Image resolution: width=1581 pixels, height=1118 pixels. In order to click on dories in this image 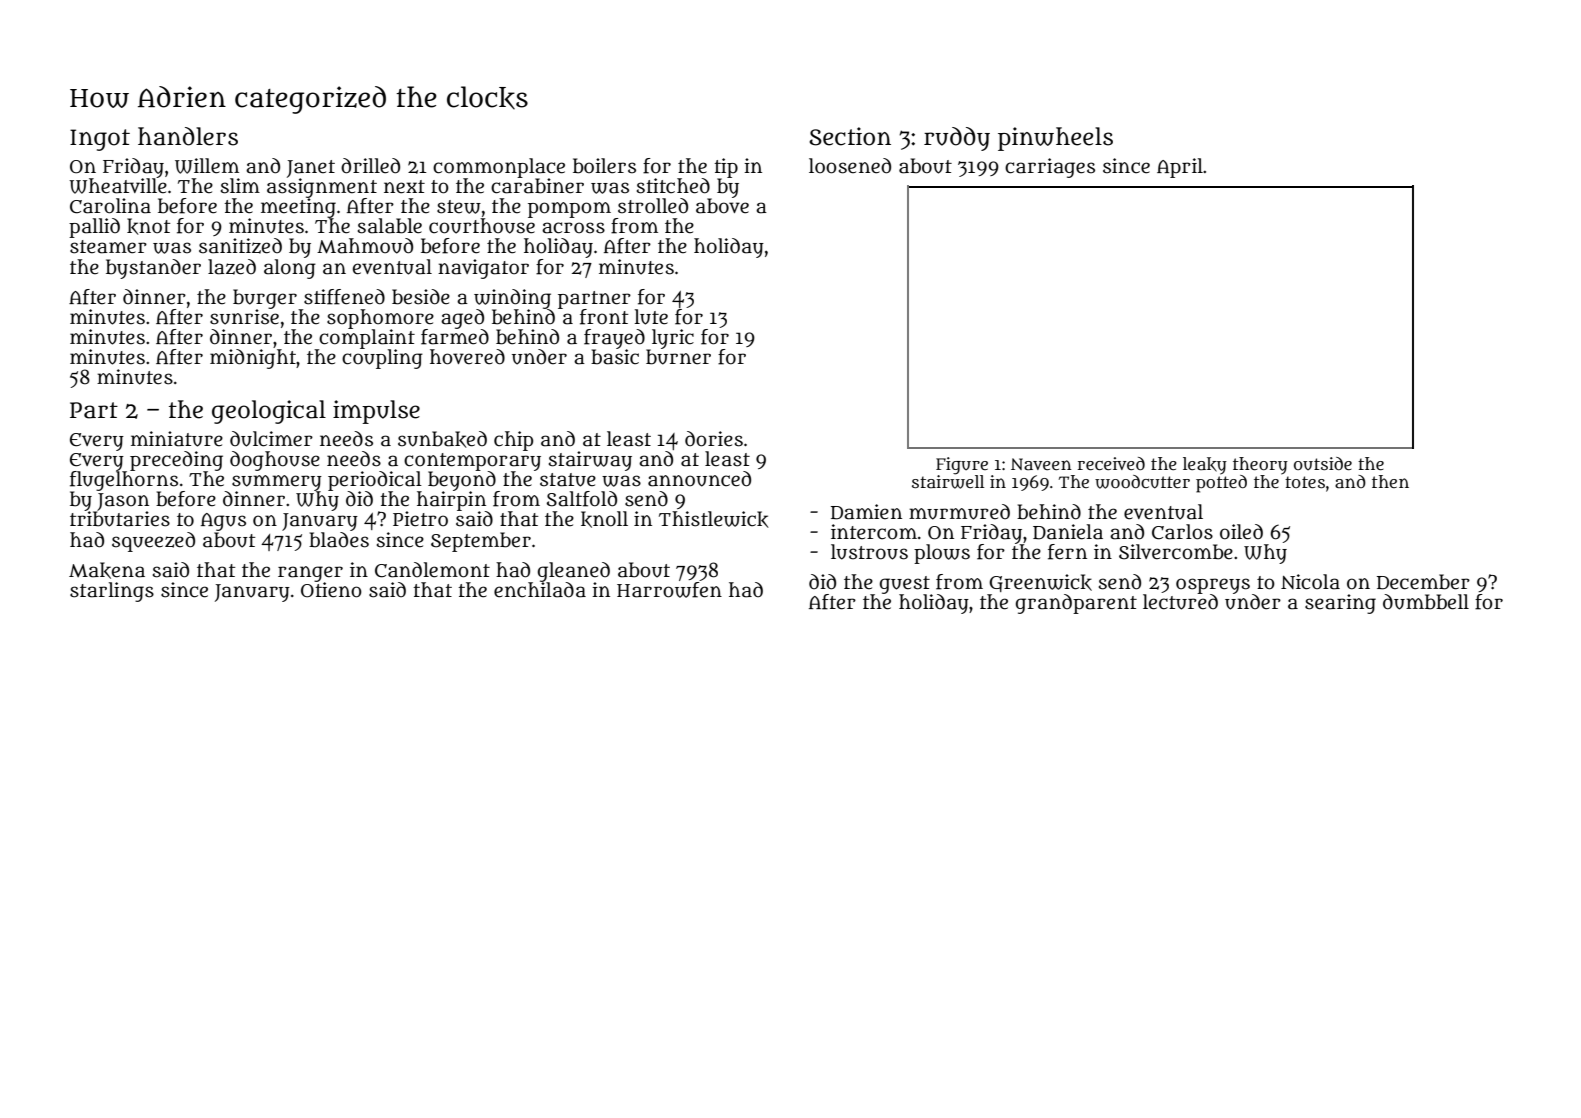, I will do `click(714, 439)`.
